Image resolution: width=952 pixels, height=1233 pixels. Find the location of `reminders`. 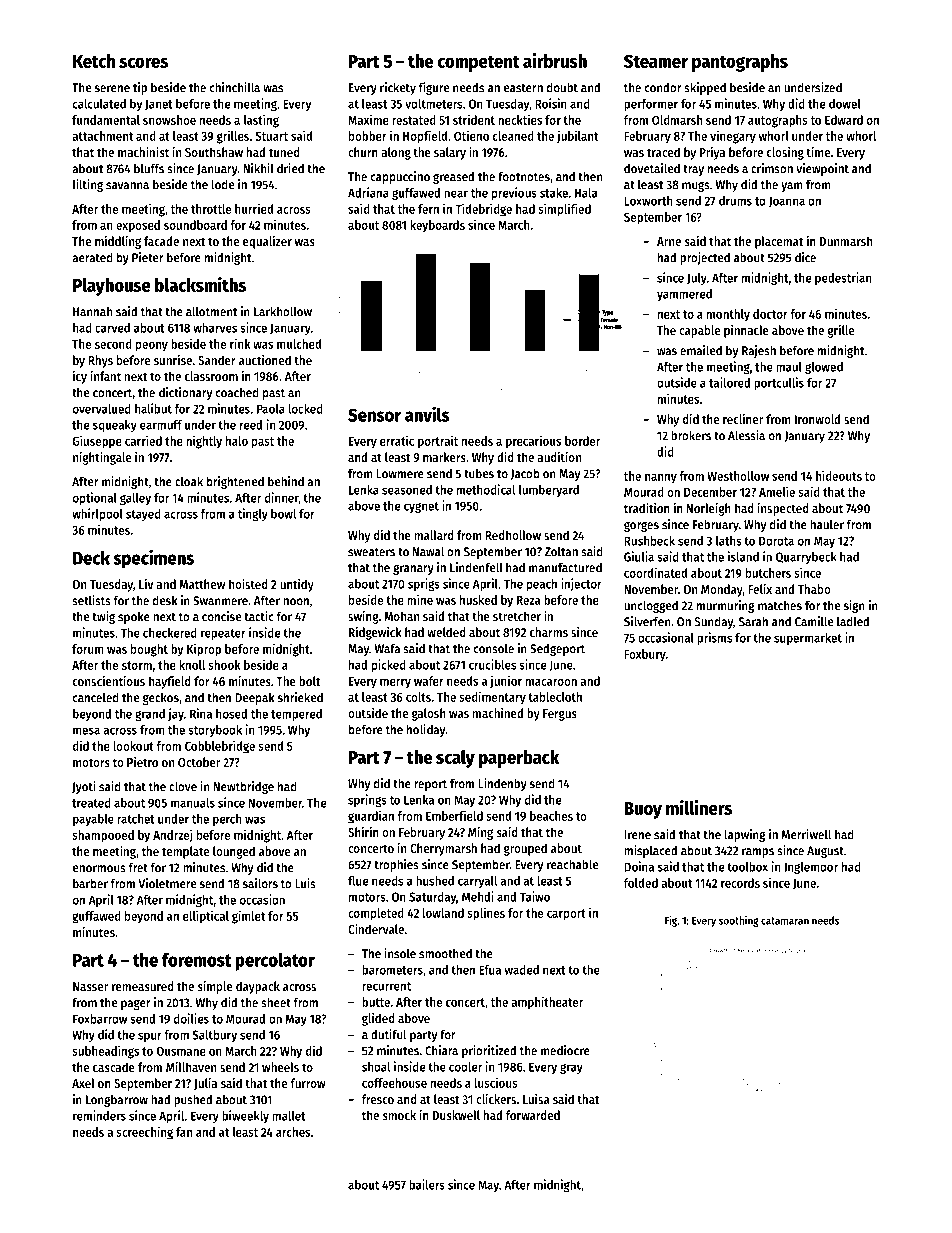

reminders is located at coordinates (99, 1115).
